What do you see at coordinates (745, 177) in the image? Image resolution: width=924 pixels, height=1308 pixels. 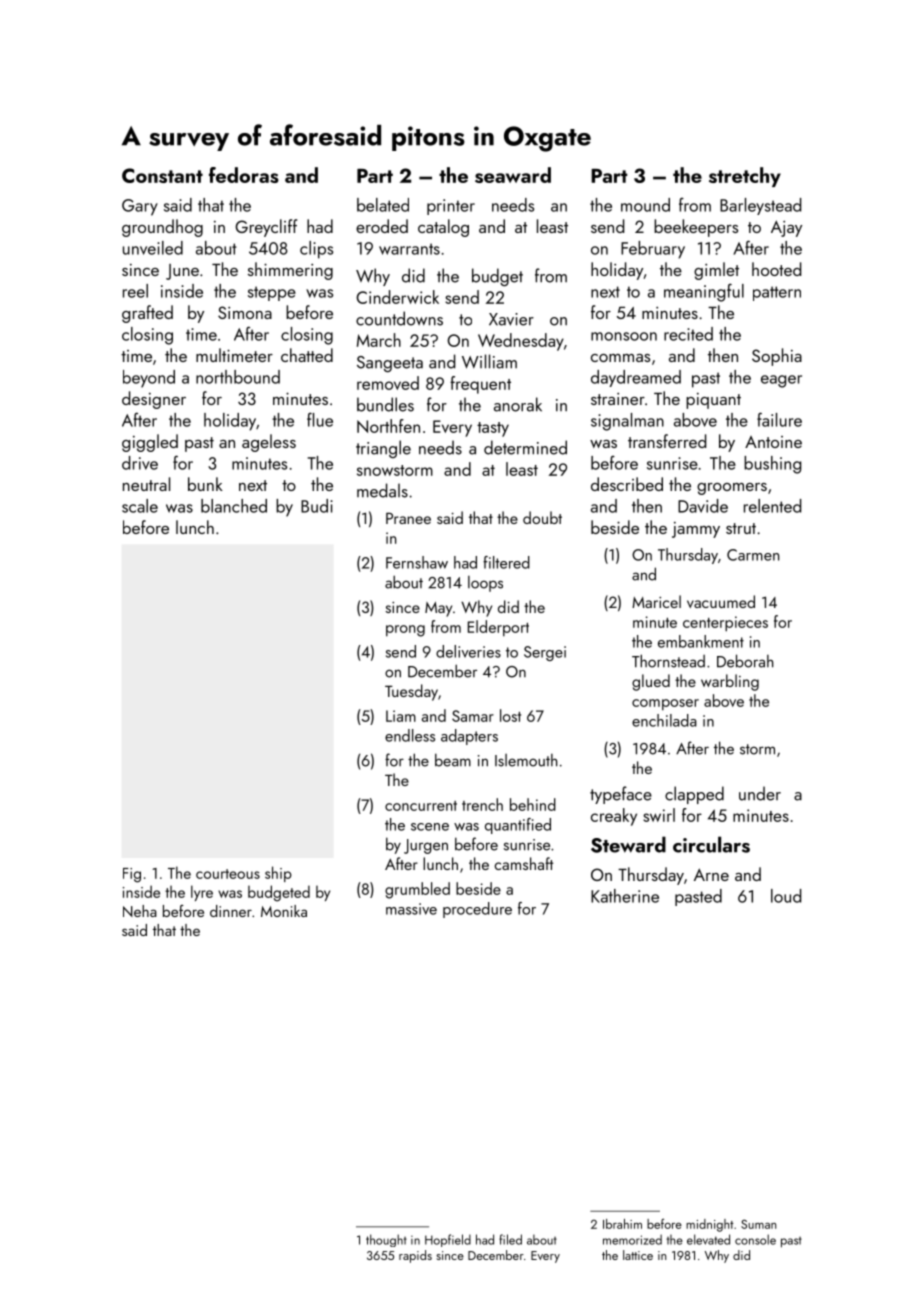 I see `stretchy` at bounding box center [745, 177].
